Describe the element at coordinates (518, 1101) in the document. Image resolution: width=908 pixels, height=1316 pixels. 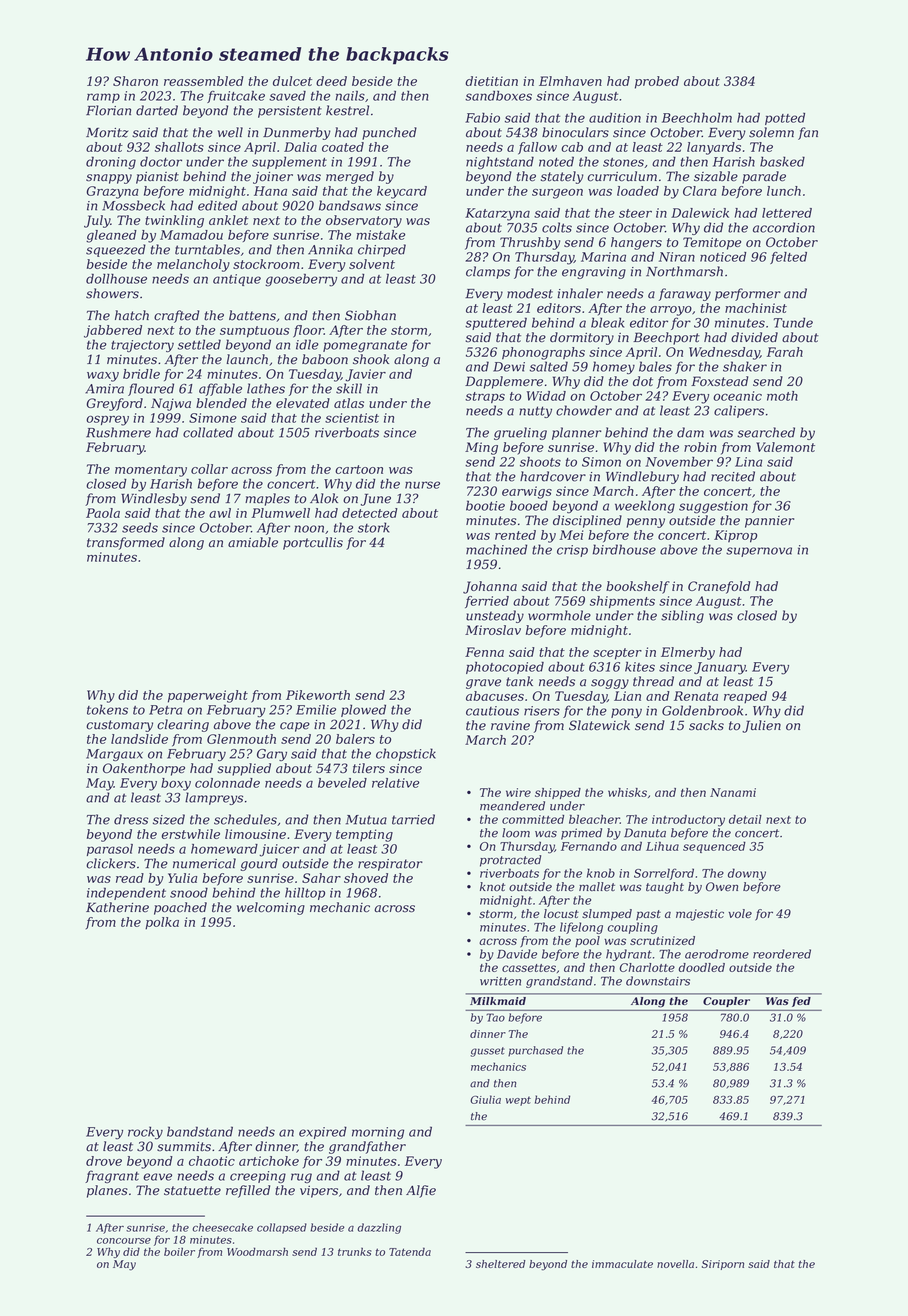
I see `wept` at that location.
